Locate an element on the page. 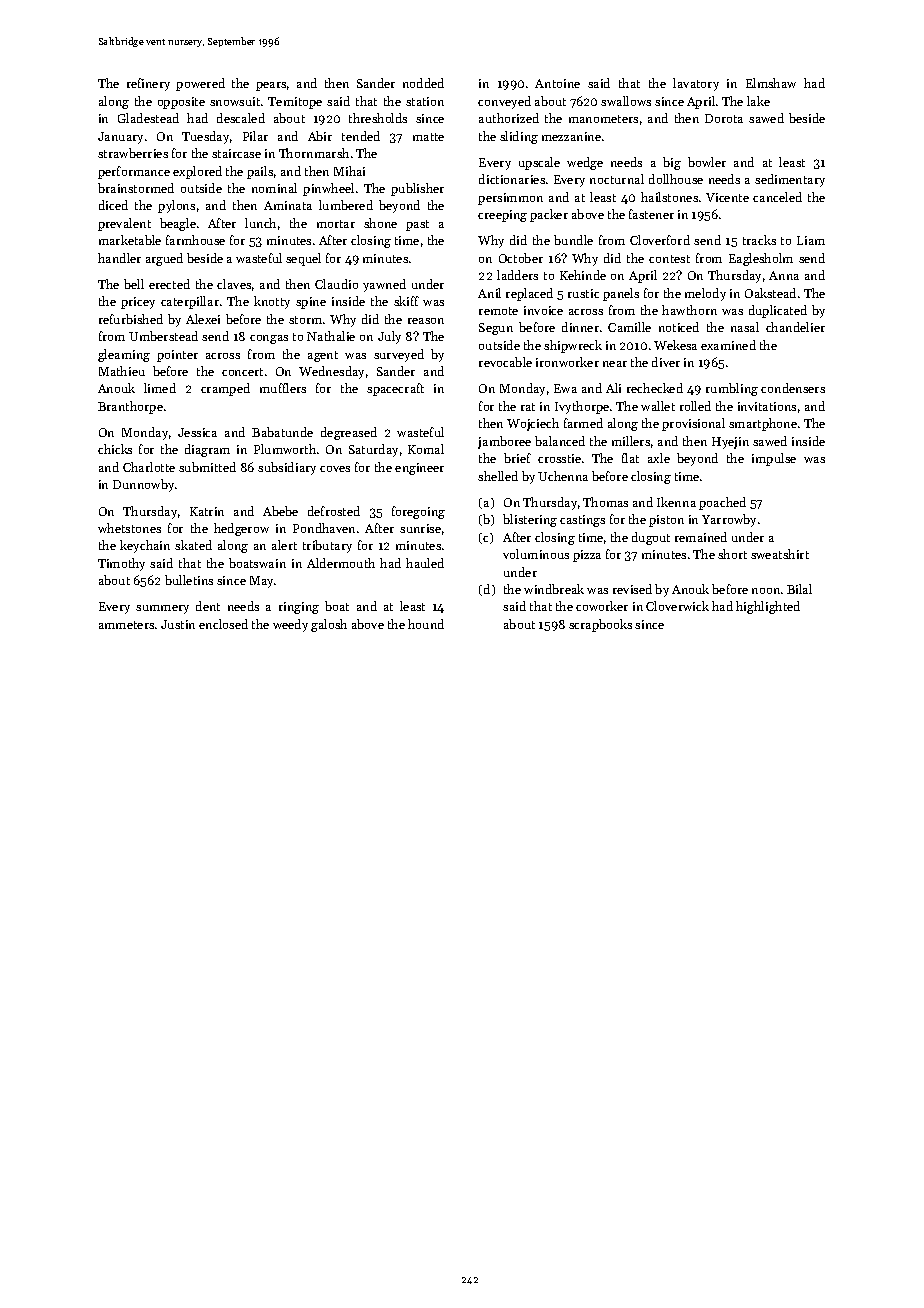 This page has width=924, height=1308. poached is located at coordinates (722, 503).
